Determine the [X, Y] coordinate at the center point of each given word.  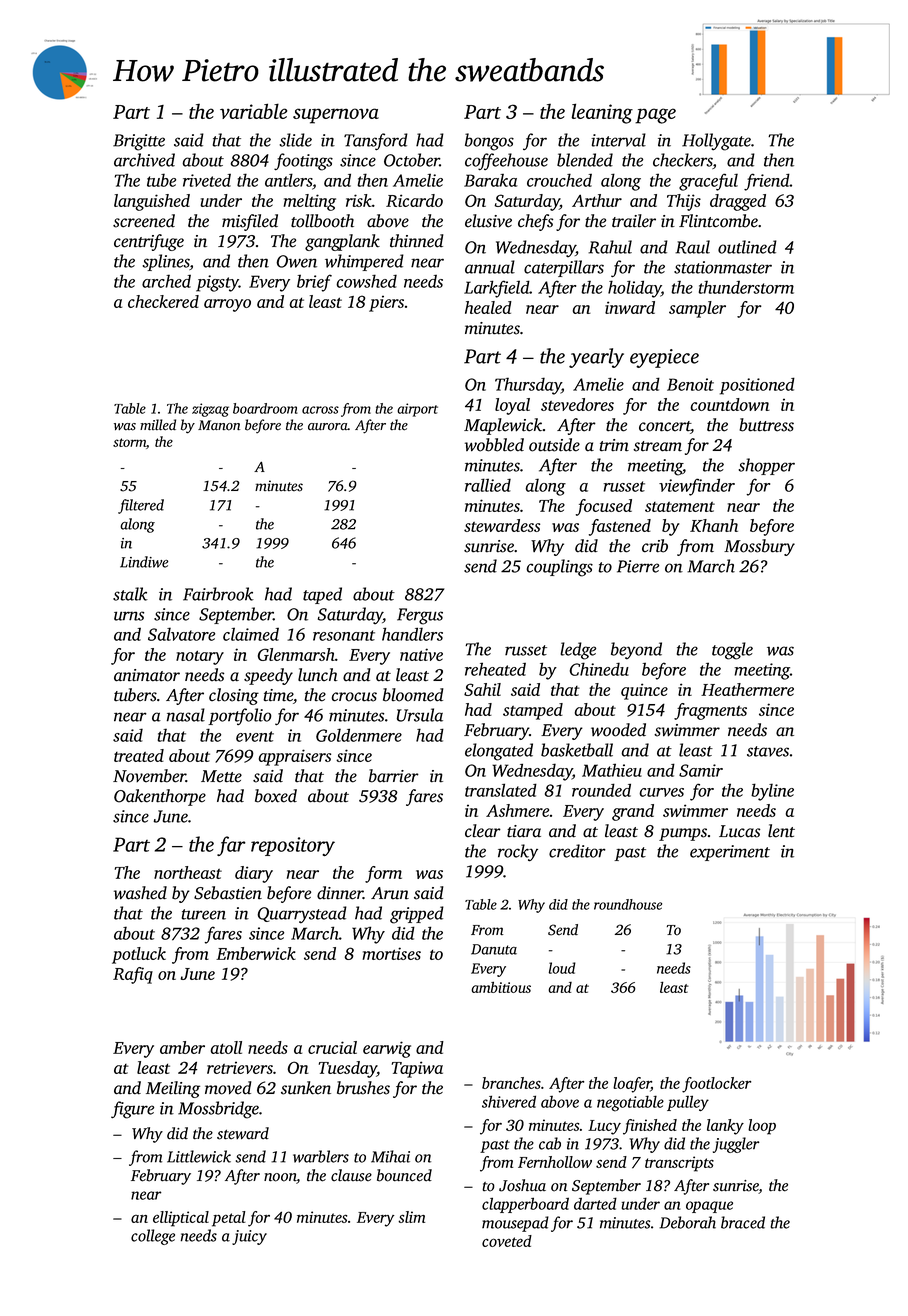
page [655, 116]
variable [253, 111]
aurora [328, 427]
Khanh [714, 525]
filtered [141, 506]
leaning [602, 113]
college [153, 1237]
